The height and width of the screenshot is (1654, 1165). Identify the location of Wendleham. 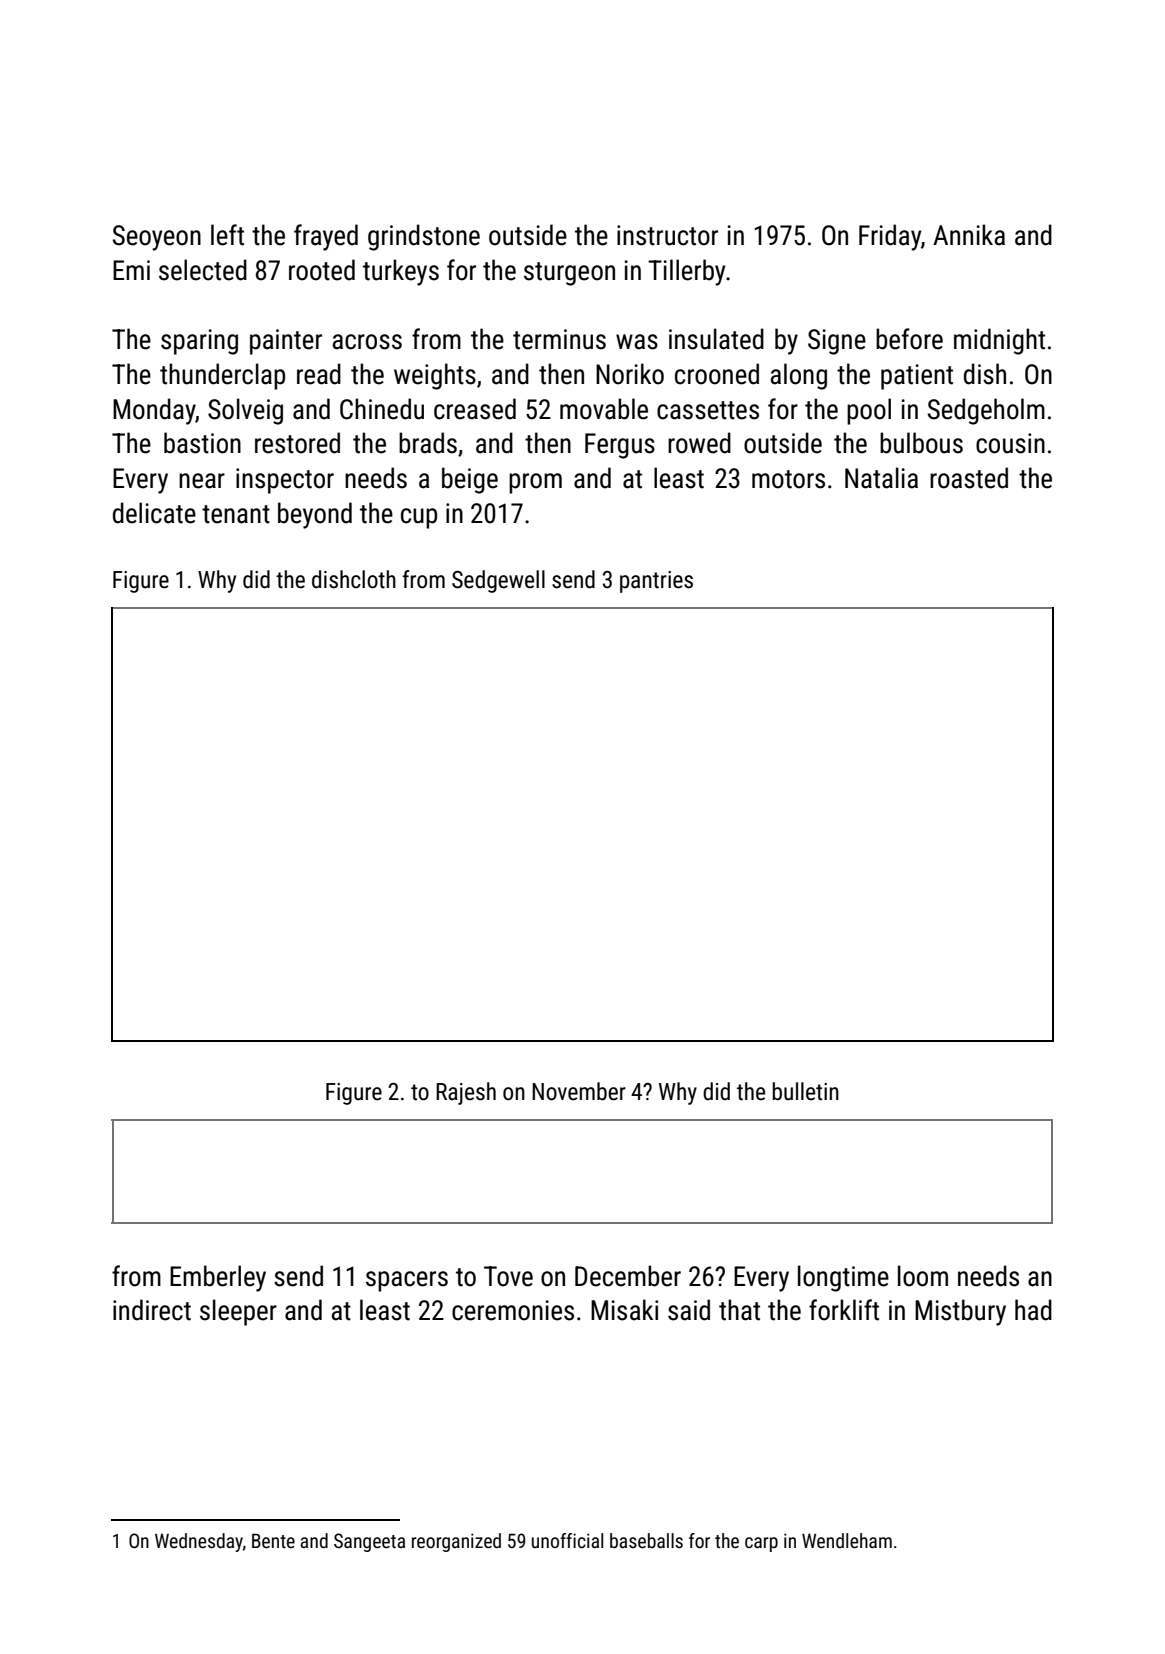
(847, 1540).
